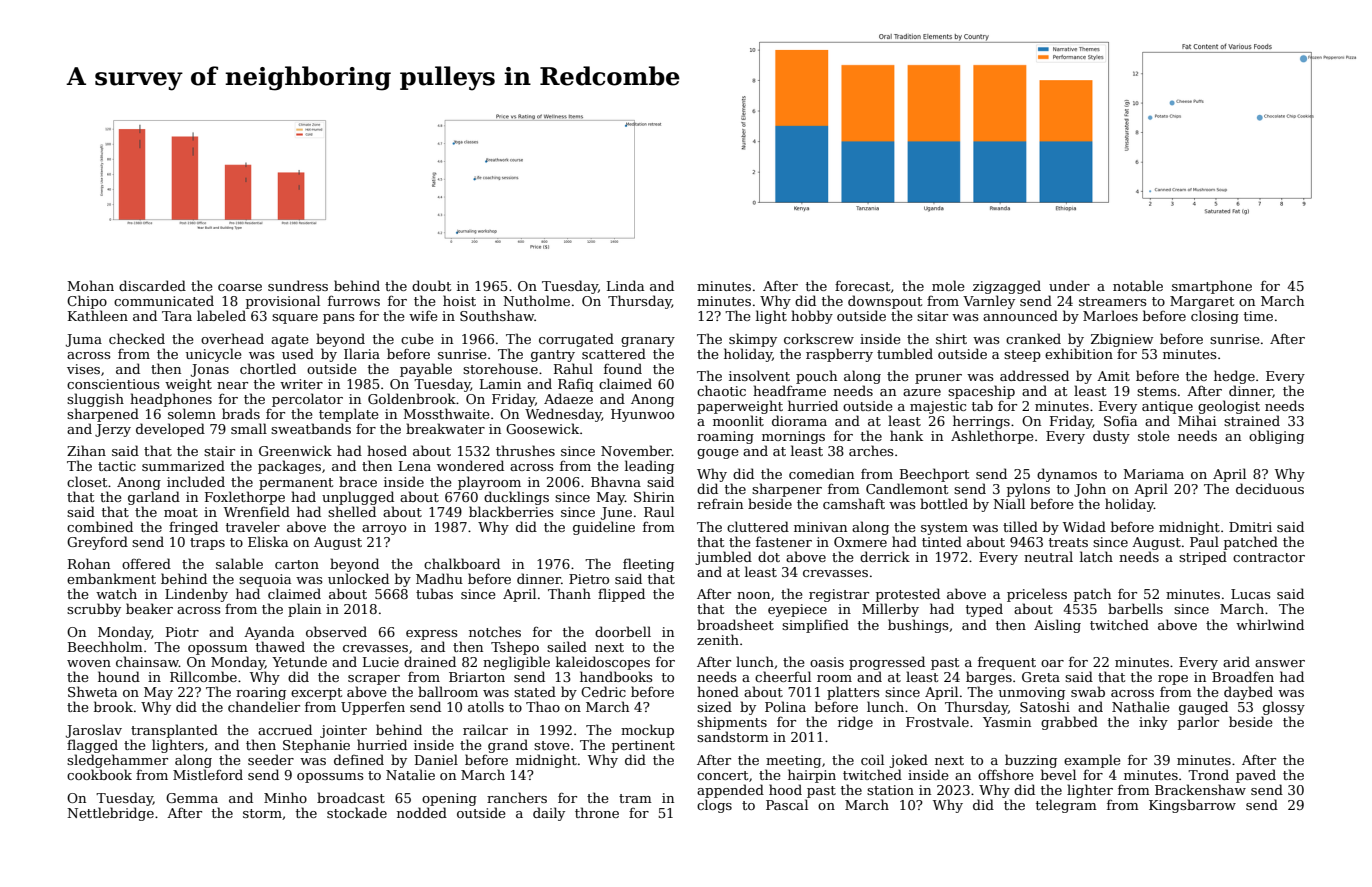 The image size is (1372, 887). Describe the element at coordinates (182, 632) in the document. I see `Piotr` at that location.
